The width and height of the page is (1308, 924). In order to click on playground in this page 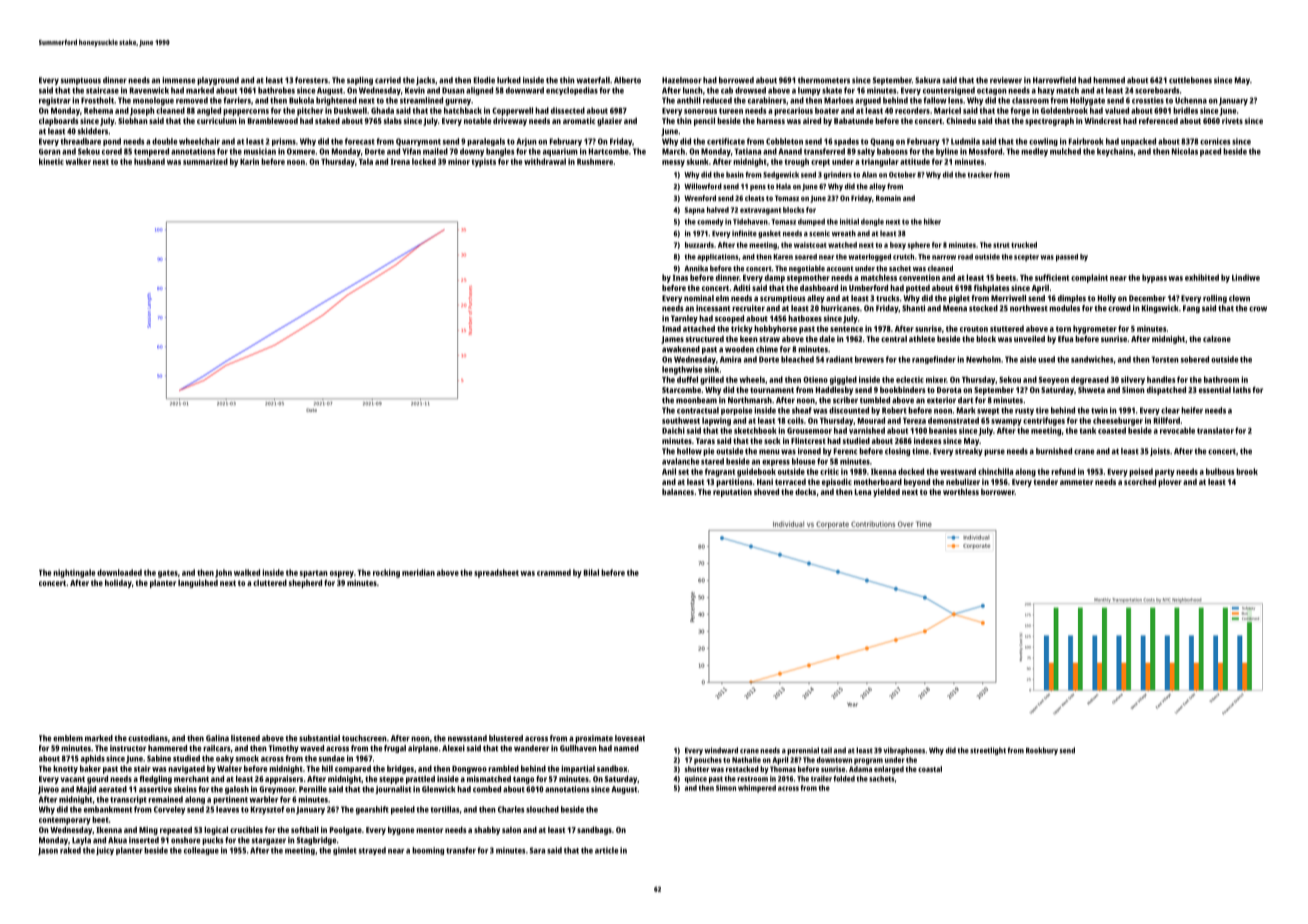, I will do `click(218, 81)`.
